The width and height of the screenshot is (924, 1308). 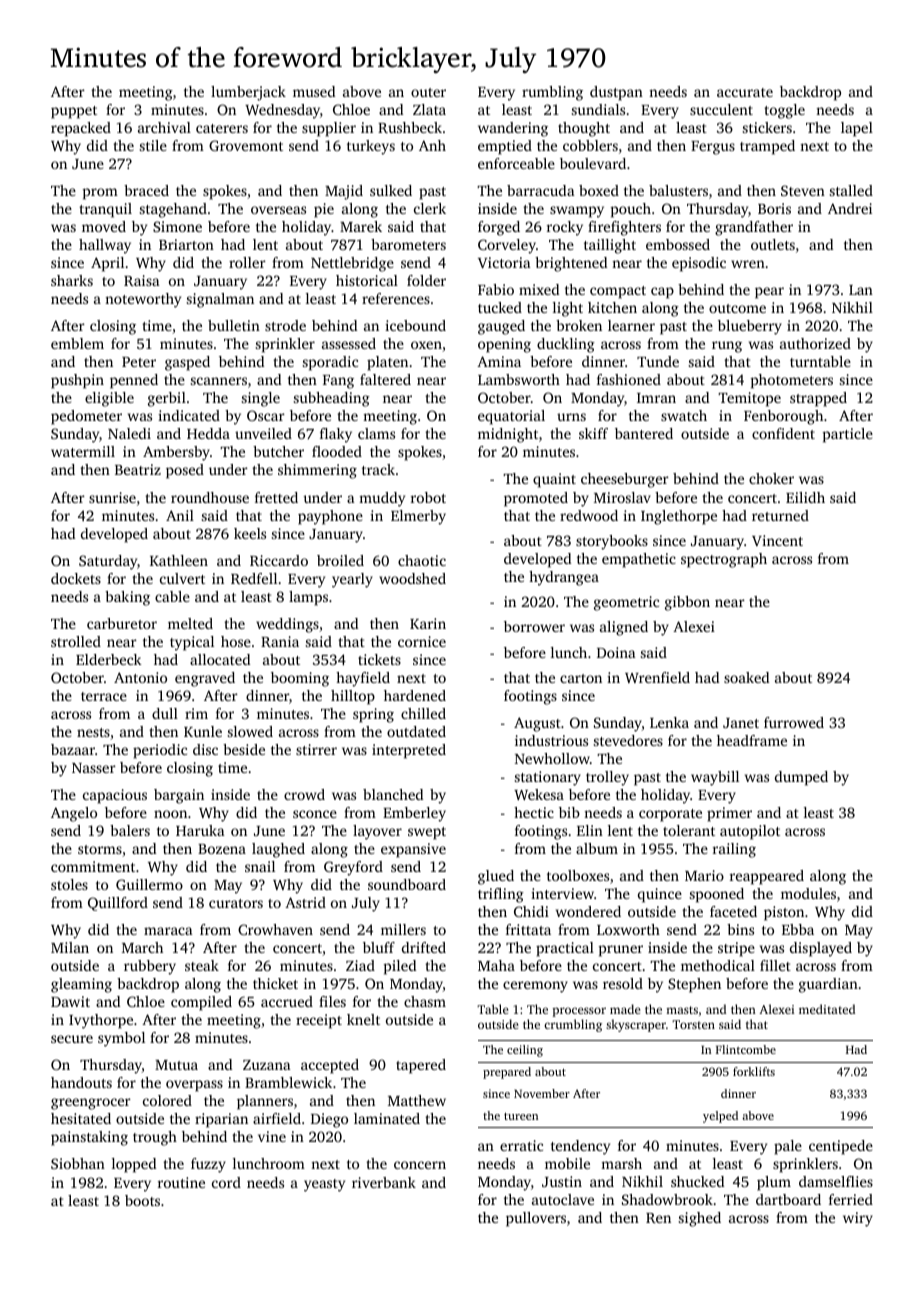 I want to click on wiry, so click(x=858, y=1219).
